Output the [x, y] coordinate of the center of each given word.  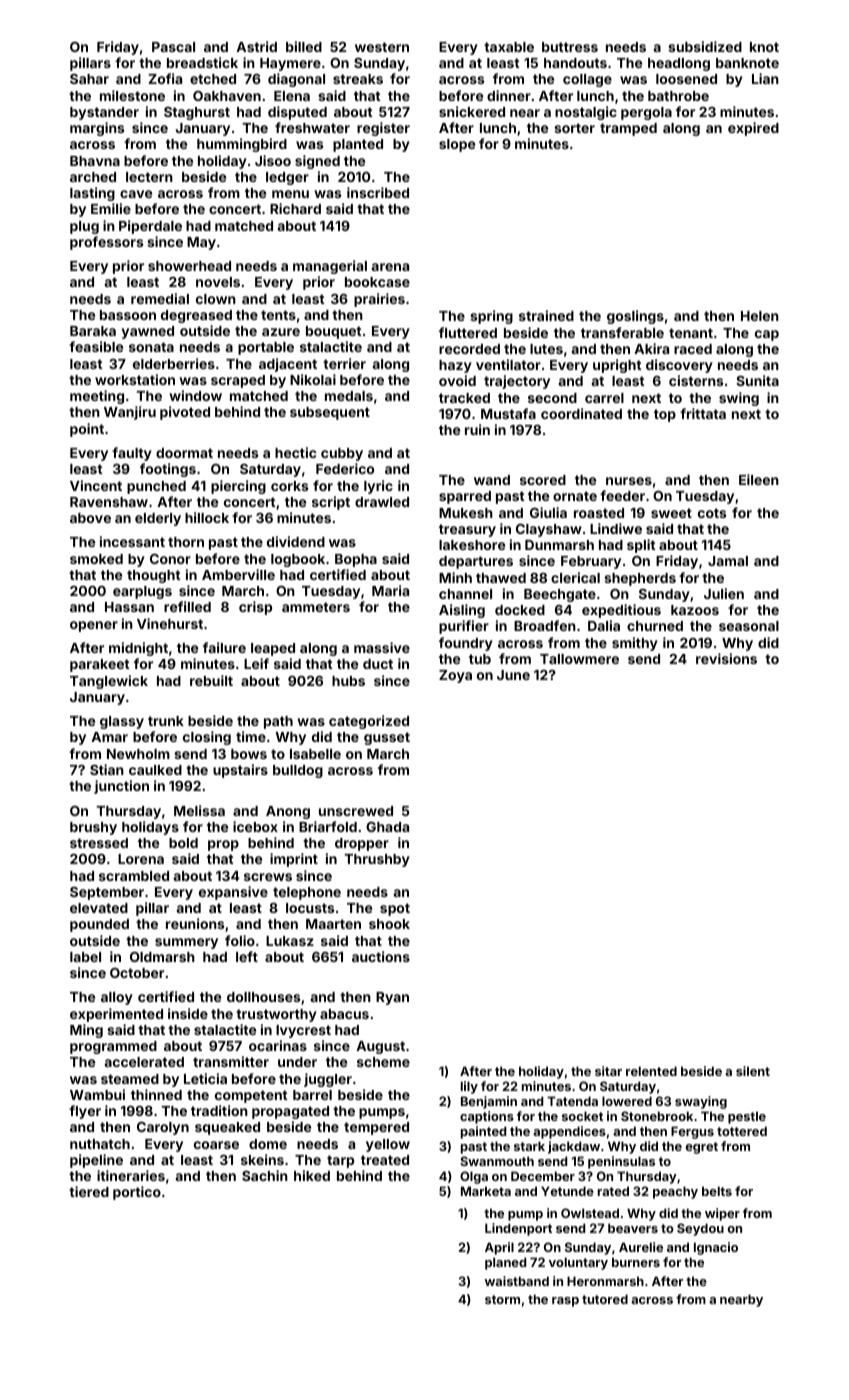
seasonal [749, 626]
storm [502, 1299]
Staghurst [197, 113]
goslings [635, 317]
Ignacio [716, 1248]
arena [390, 267]
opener [94, 626]
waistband [517, 1281]
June [513, 675]
